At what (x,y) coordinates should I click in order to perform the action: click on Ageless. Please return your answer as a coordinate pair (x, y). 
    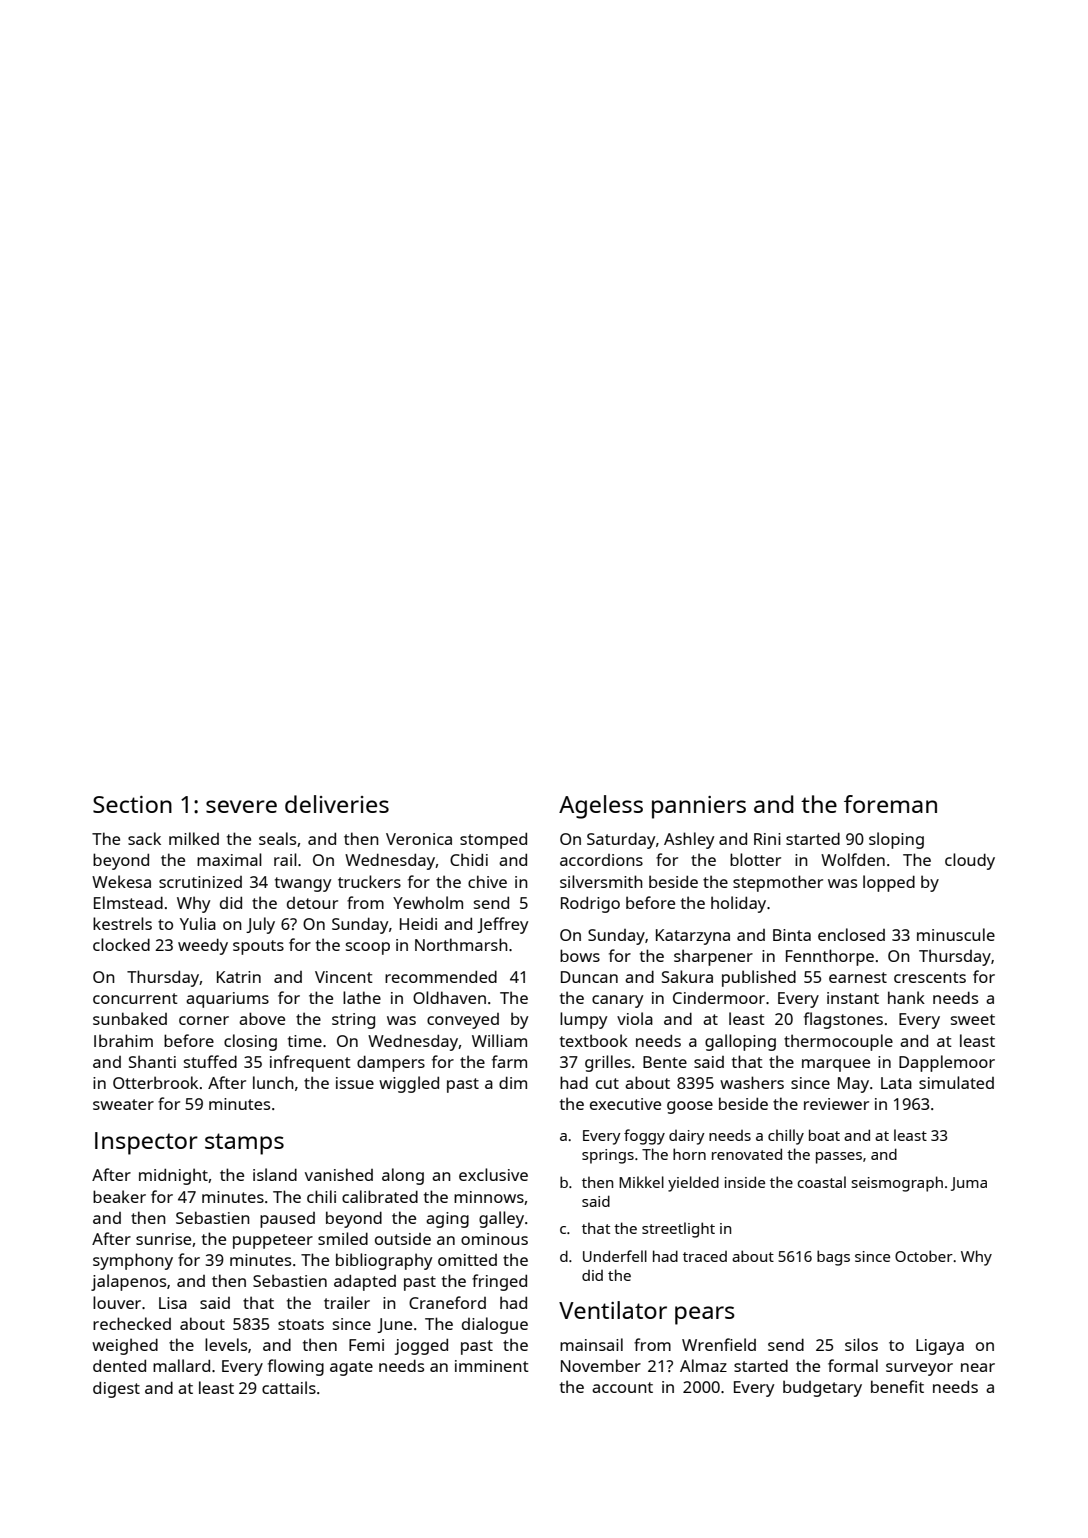
    Looking at the image, I should click on (601, 807).
